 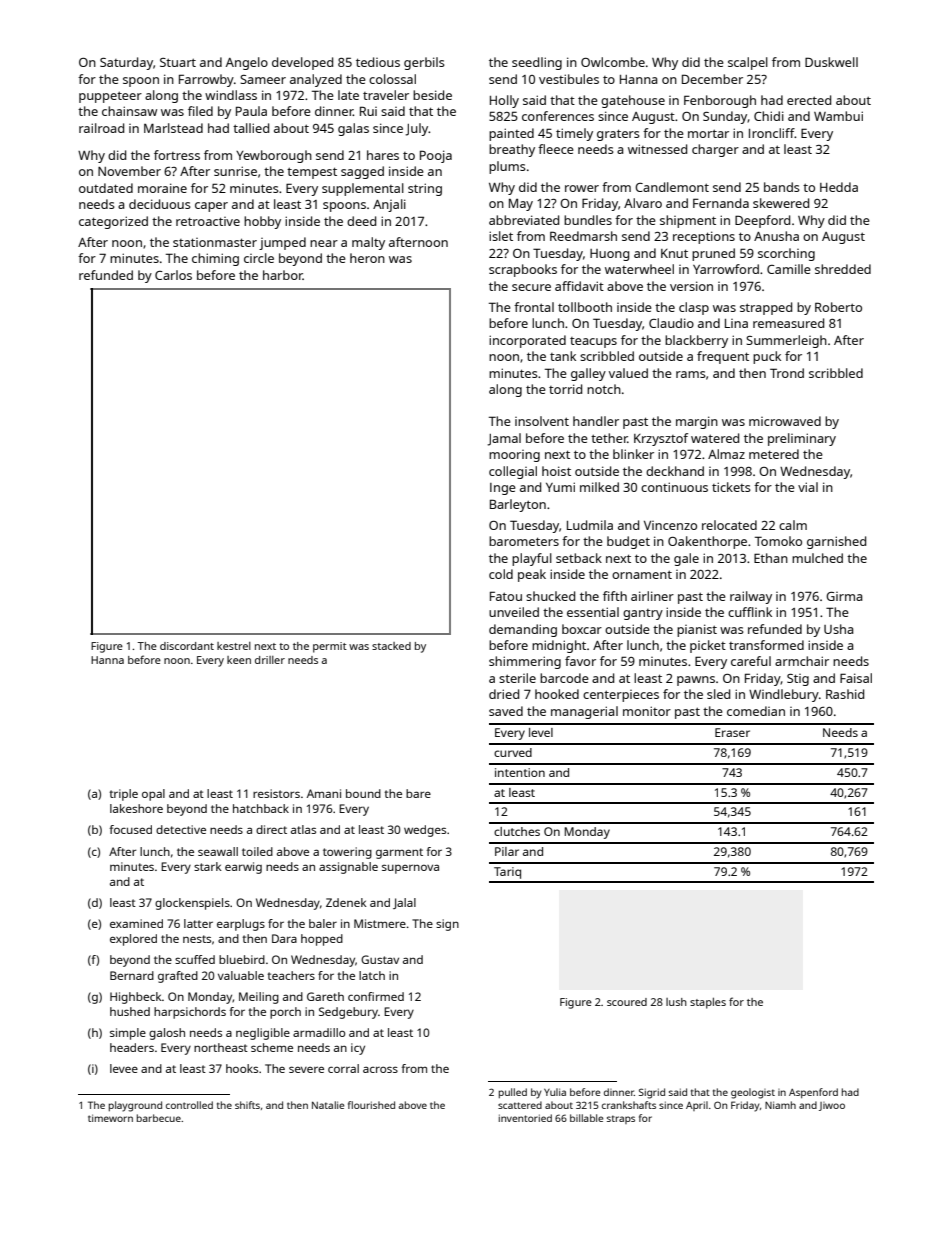 I want to click on harbor, so click(x=283, y=275).
